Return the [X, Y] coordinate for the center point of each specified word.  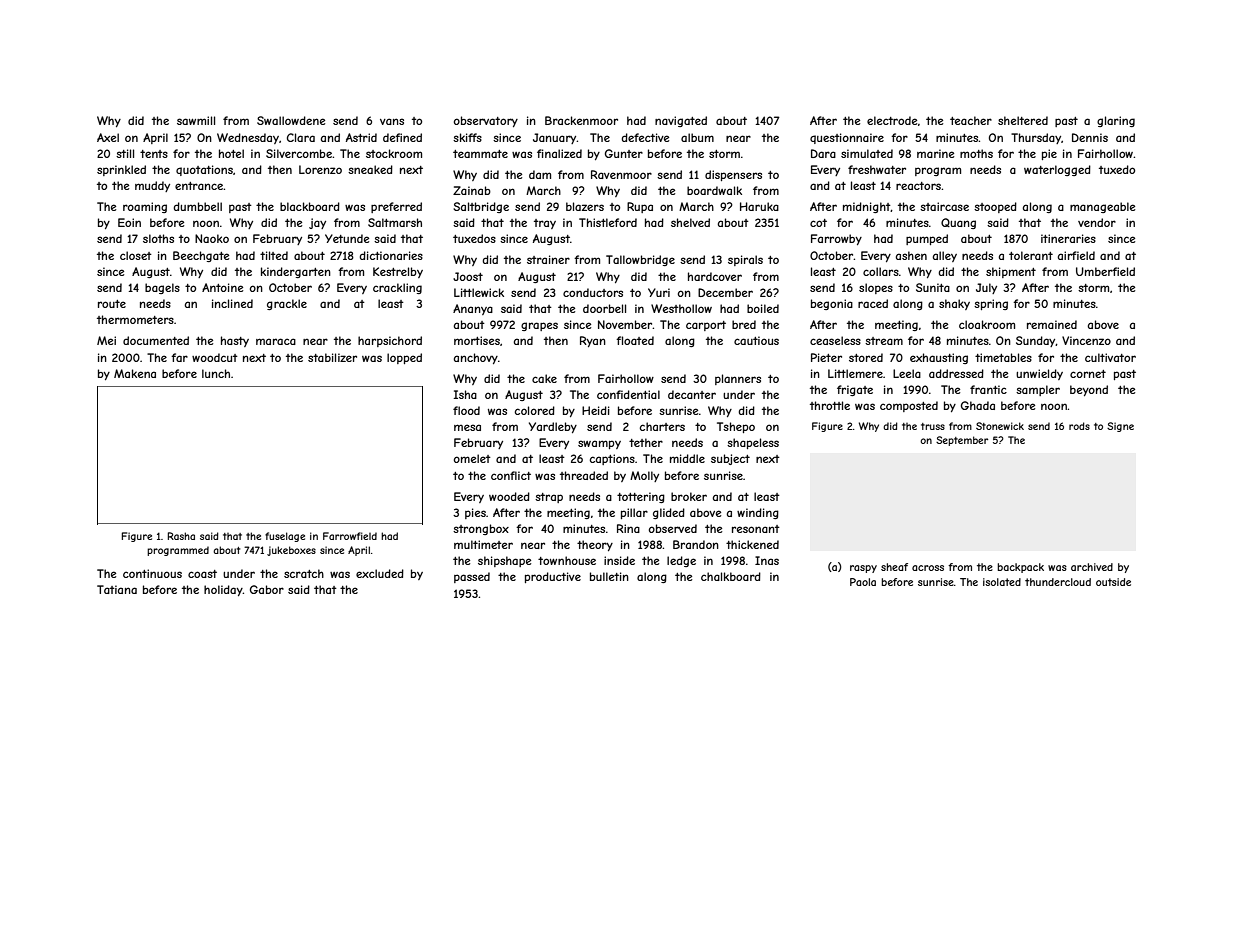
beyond [1089, 390]
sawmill [196, 120]
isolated [1002, 582]
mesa [467, 427]
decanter [692, 394]
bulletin [609, 576]
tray [545, 224]
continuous [152, 573]
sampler [1038, 390]
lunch [216, 373]
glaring [1116, 121]
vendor [1097, 222]
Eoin [129, 222]
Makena [135, 373]
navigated [681, 121]
